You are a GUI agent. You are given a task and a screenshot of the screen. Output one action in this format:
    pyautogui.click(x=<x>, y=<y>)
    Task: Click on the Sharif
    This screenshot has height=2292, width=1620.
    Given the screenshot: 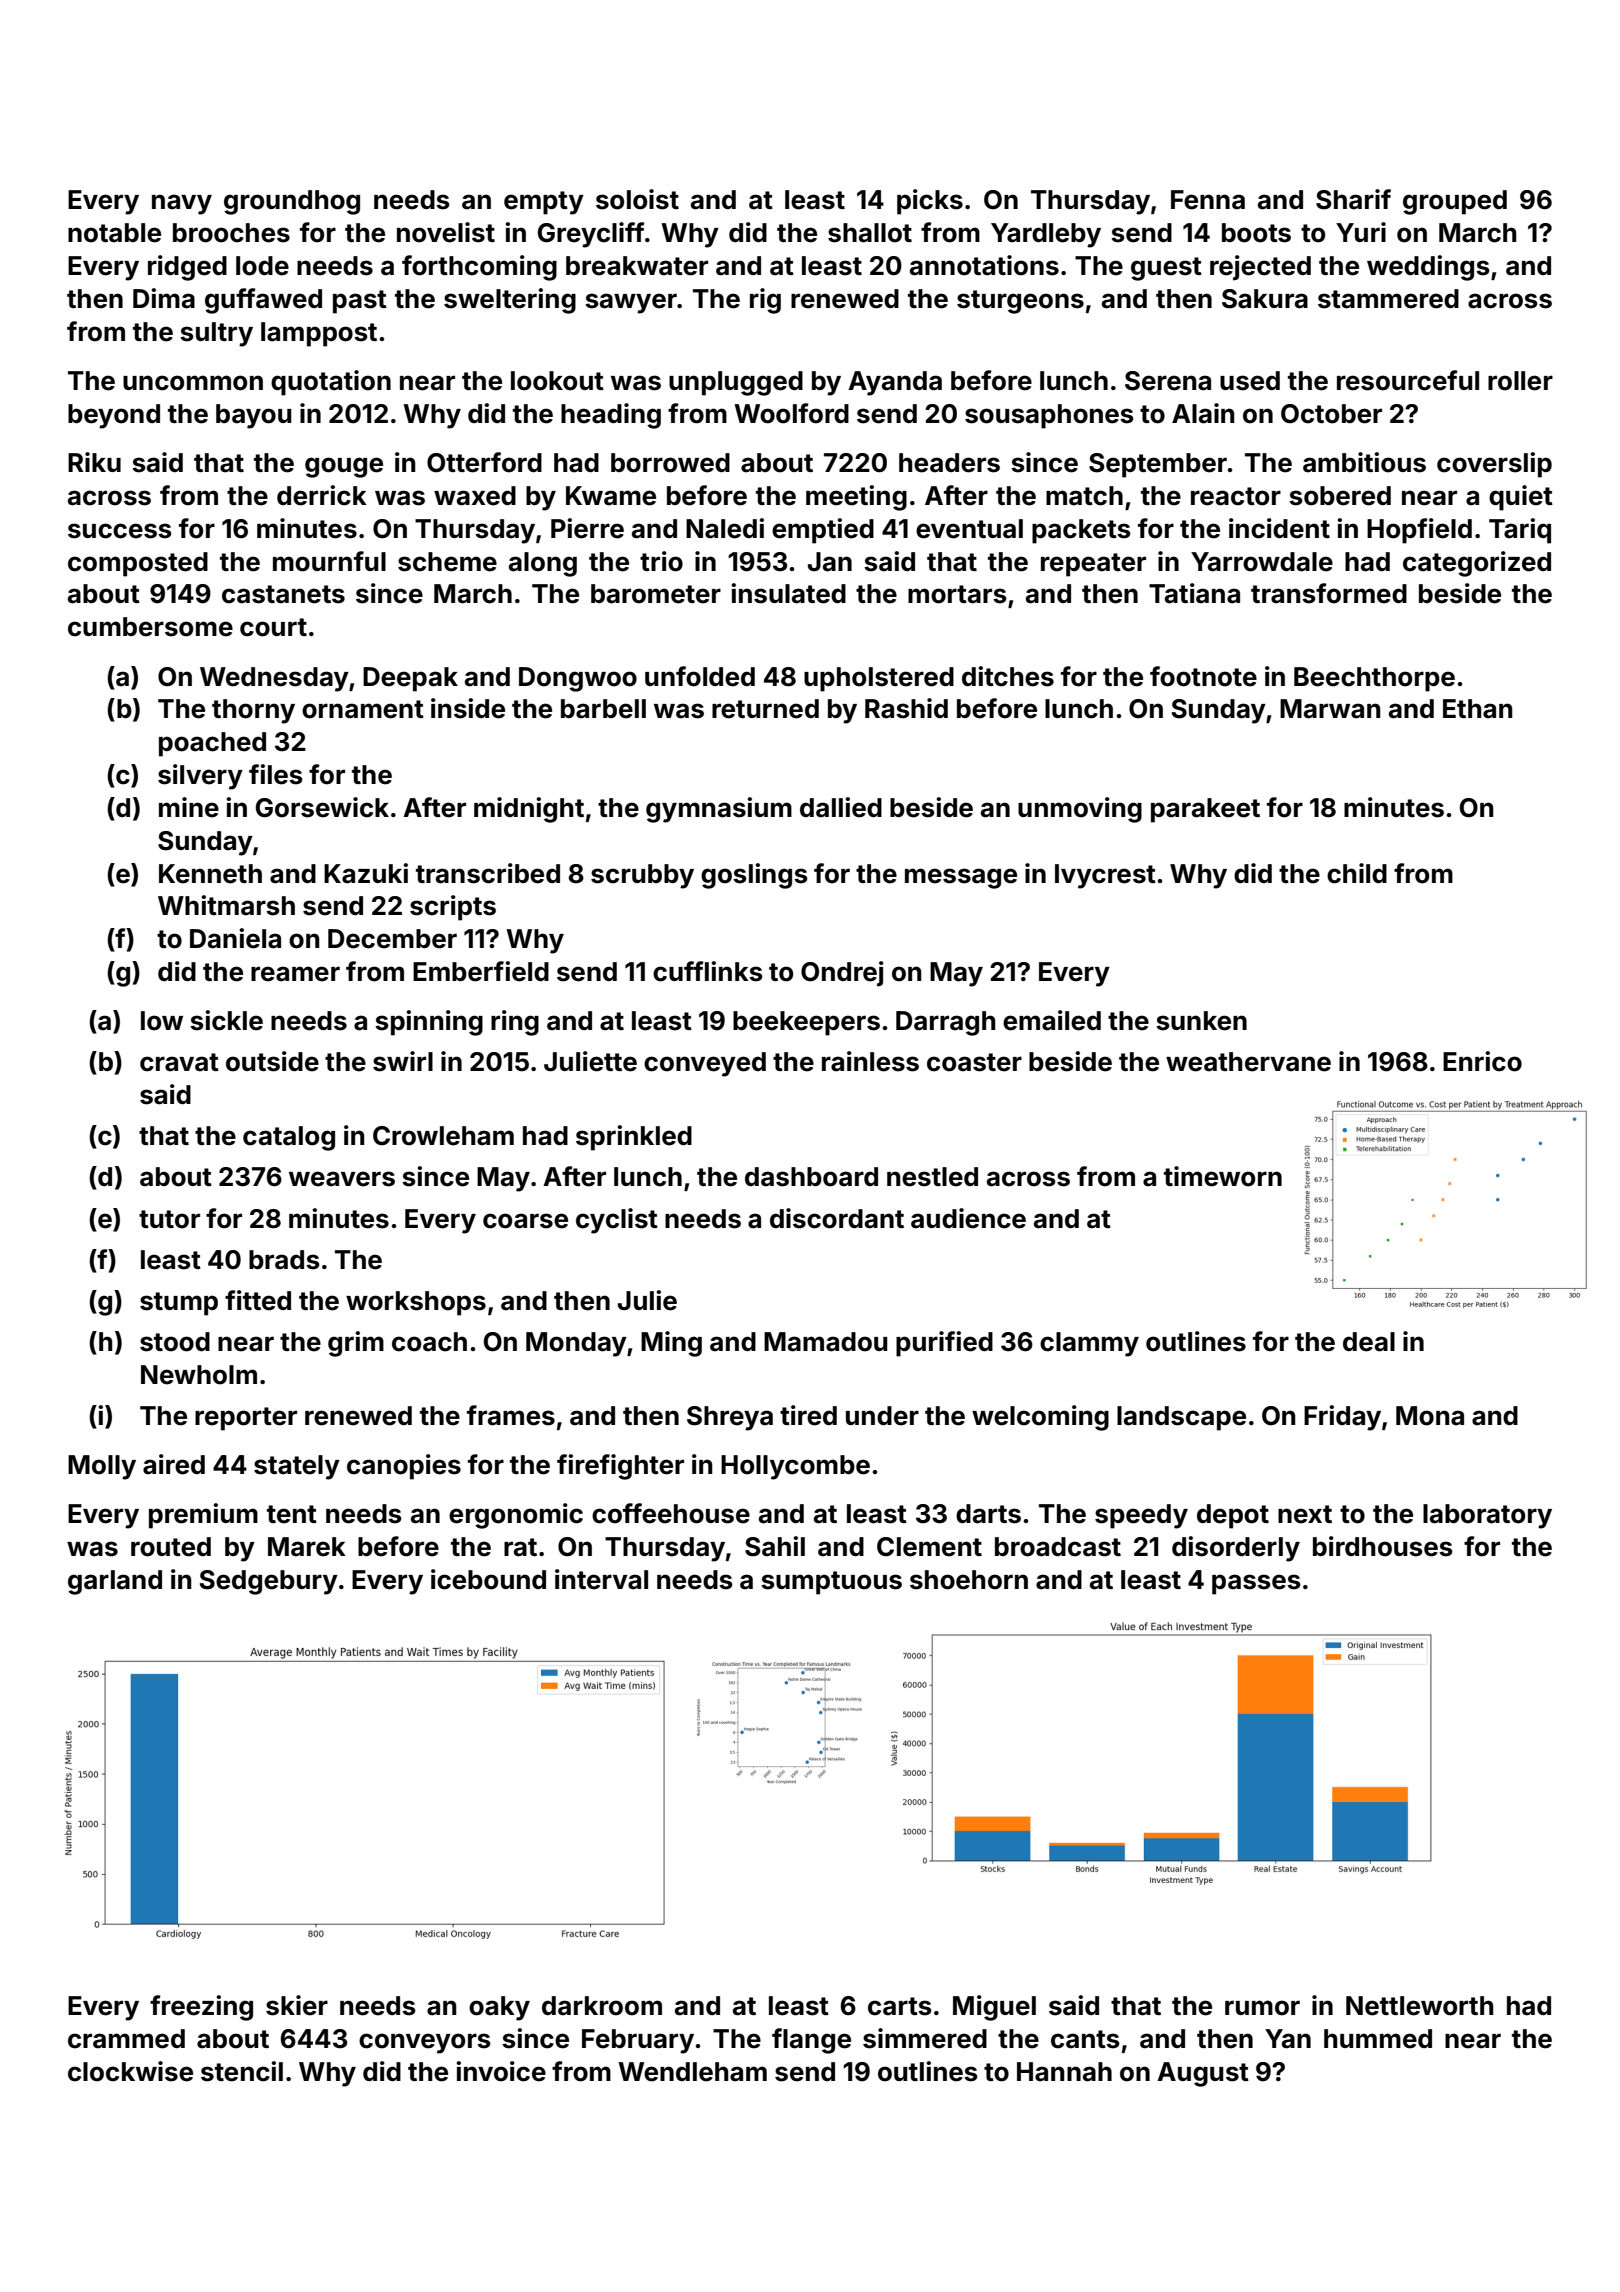 What is the action you would take?
    pyautogui.click(x=1353, y=199)
